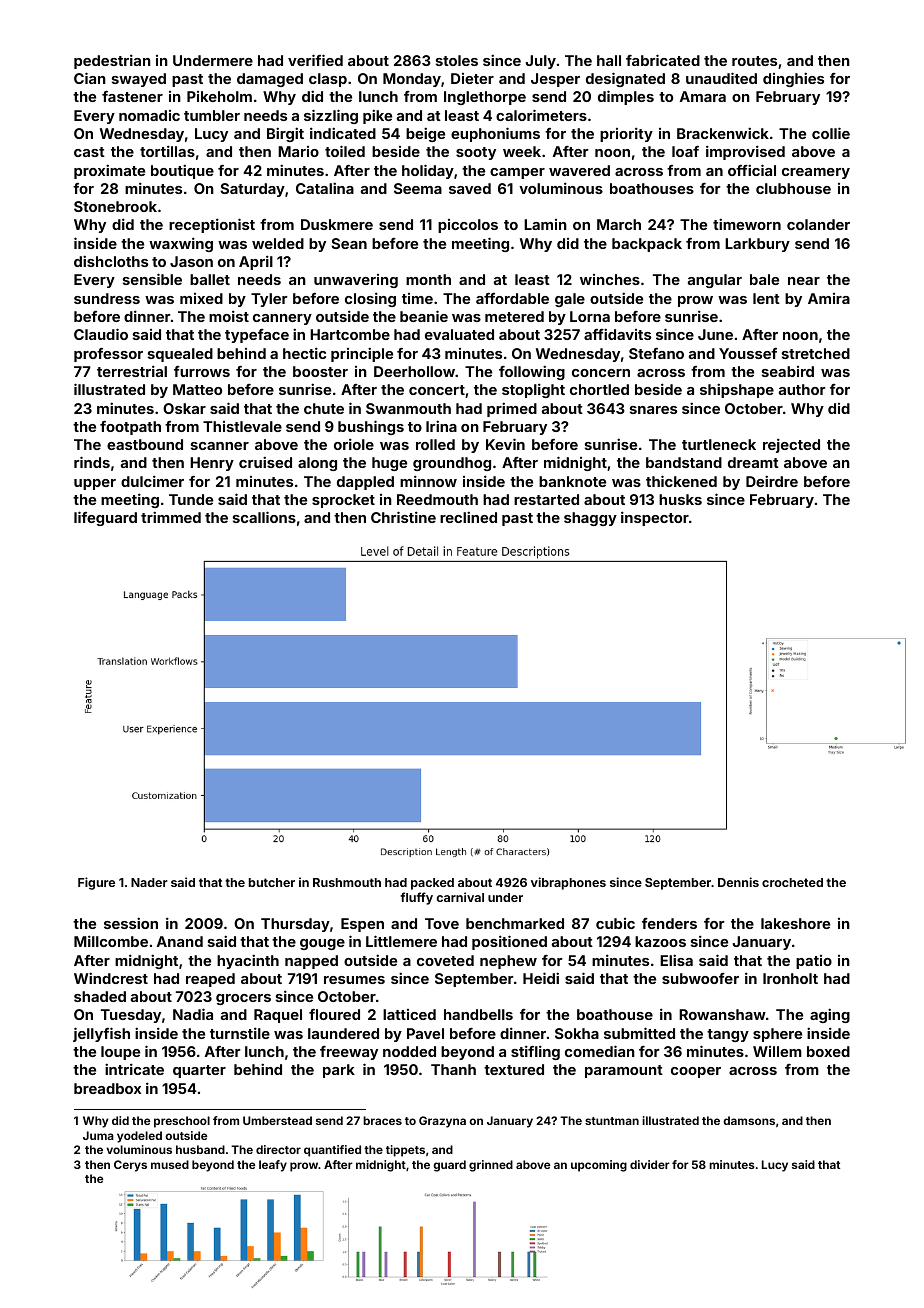 This page has height=1308, width=924. What do you see at coordinates (265, 462) in the page?
I see `cruised` at bounding box center [265, 462].
